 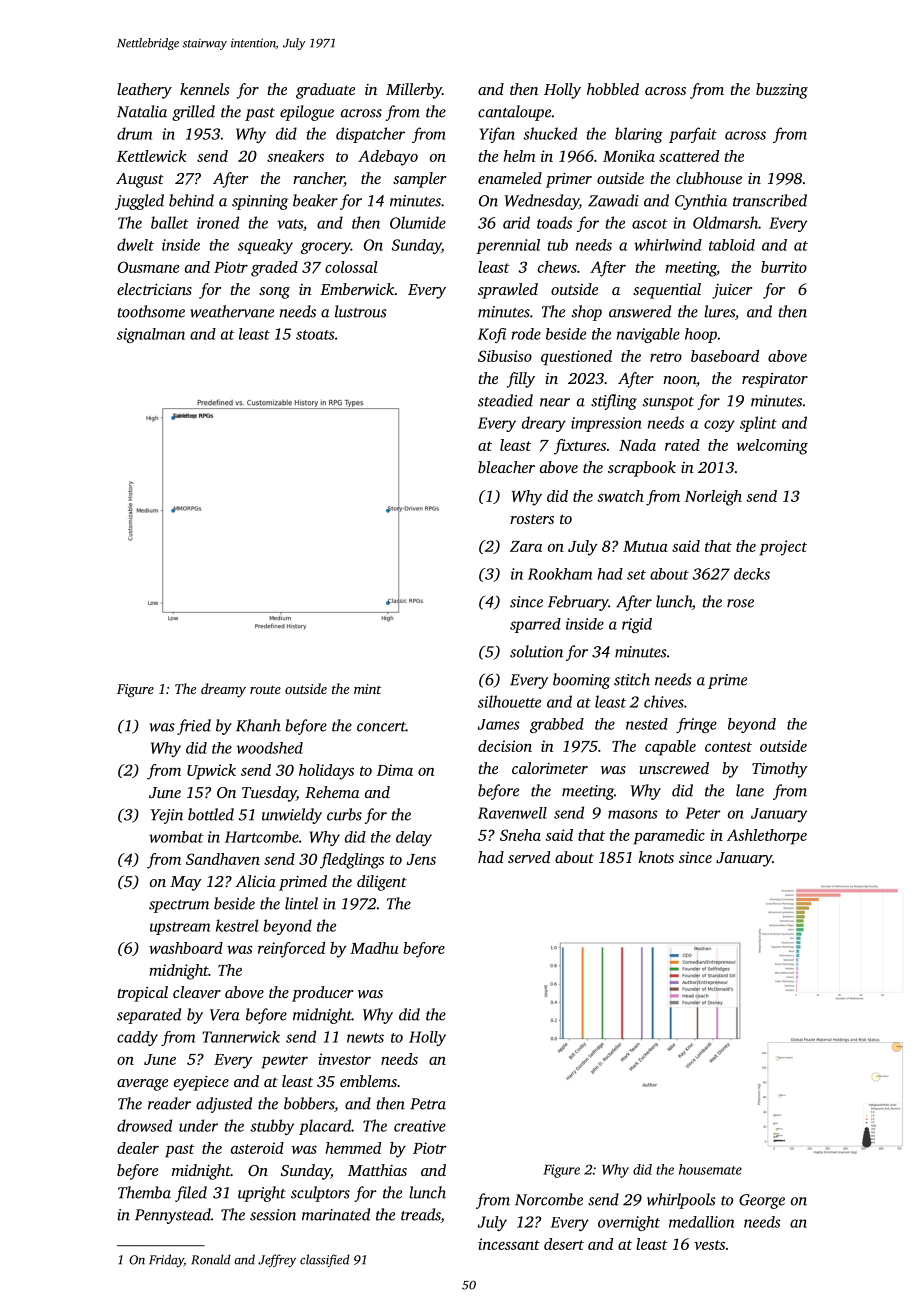 I want to click on Pennystead, so click(x=173, y=1216).
